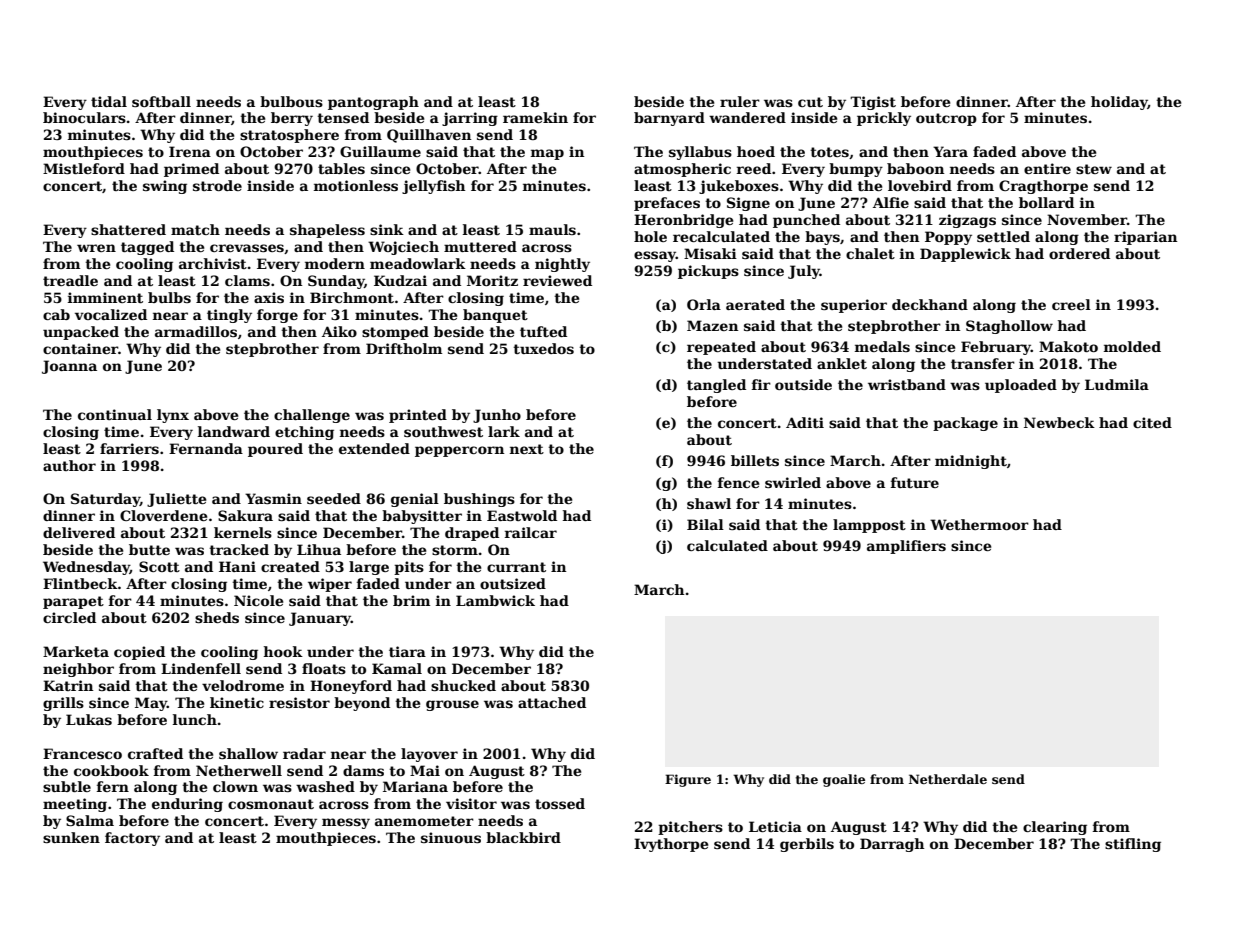 The height and width of the page is (952, 1233). I want to click on February, so click(996, 348).
